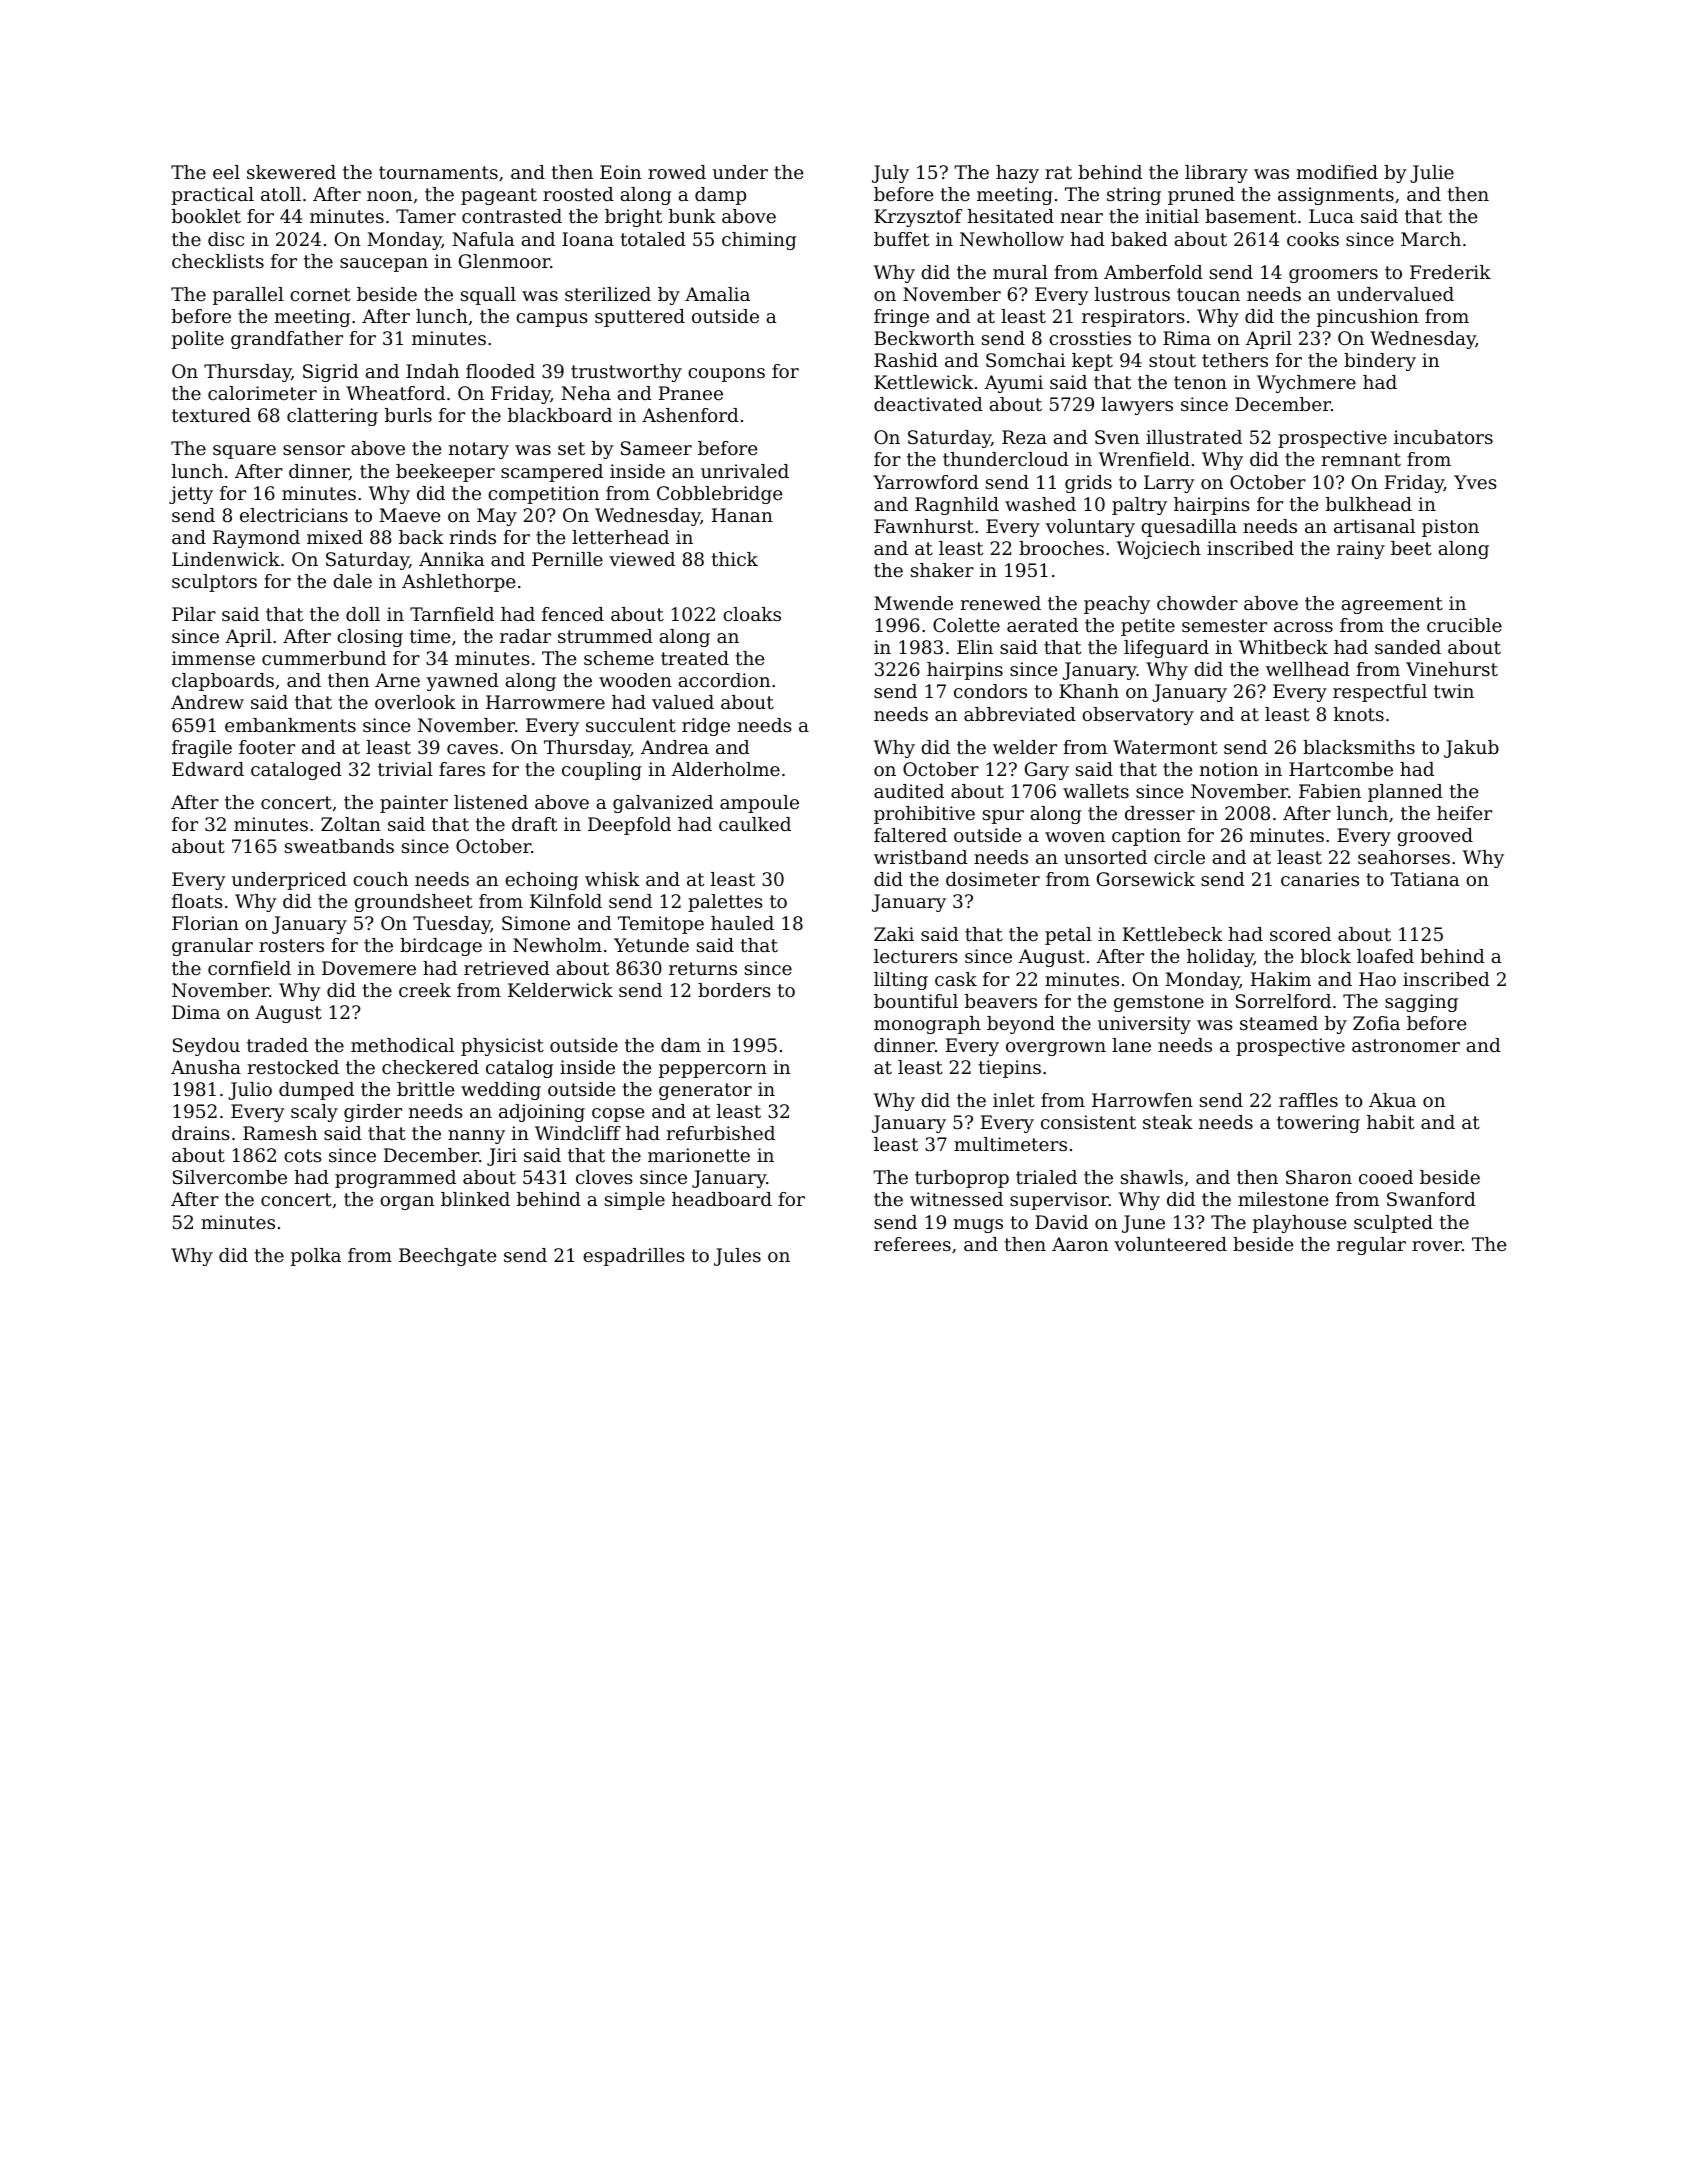 The image size is (1683, 2178). What do you see at coordinates (1208, 294) in the image?
I see `toucan` at bounding box center [1208, 294].
